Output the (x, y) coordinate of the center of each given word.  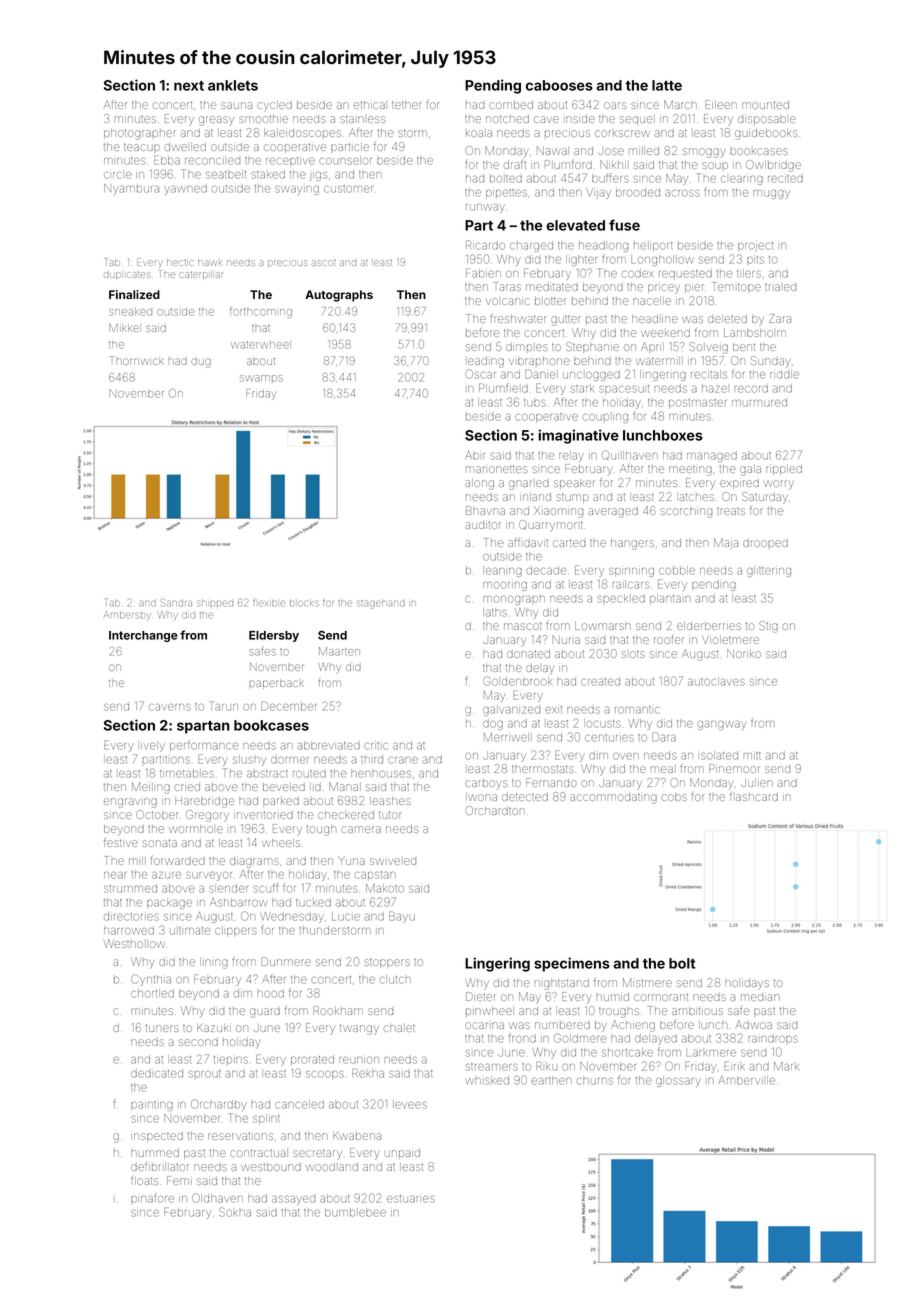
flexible (269, 603)
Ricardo (485, 245)
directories (131, 917)
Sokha (235, 1212)
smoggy (704, 153)
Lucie (346, 916)
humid (613, 997)
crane (403, 760)
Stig (768, 627)
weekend (665, 333)
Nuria (566, 639)
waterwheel (261, 345)
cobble (677, 570)
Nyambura (131, 189)
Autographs (339, 296)
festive (121, 843)
